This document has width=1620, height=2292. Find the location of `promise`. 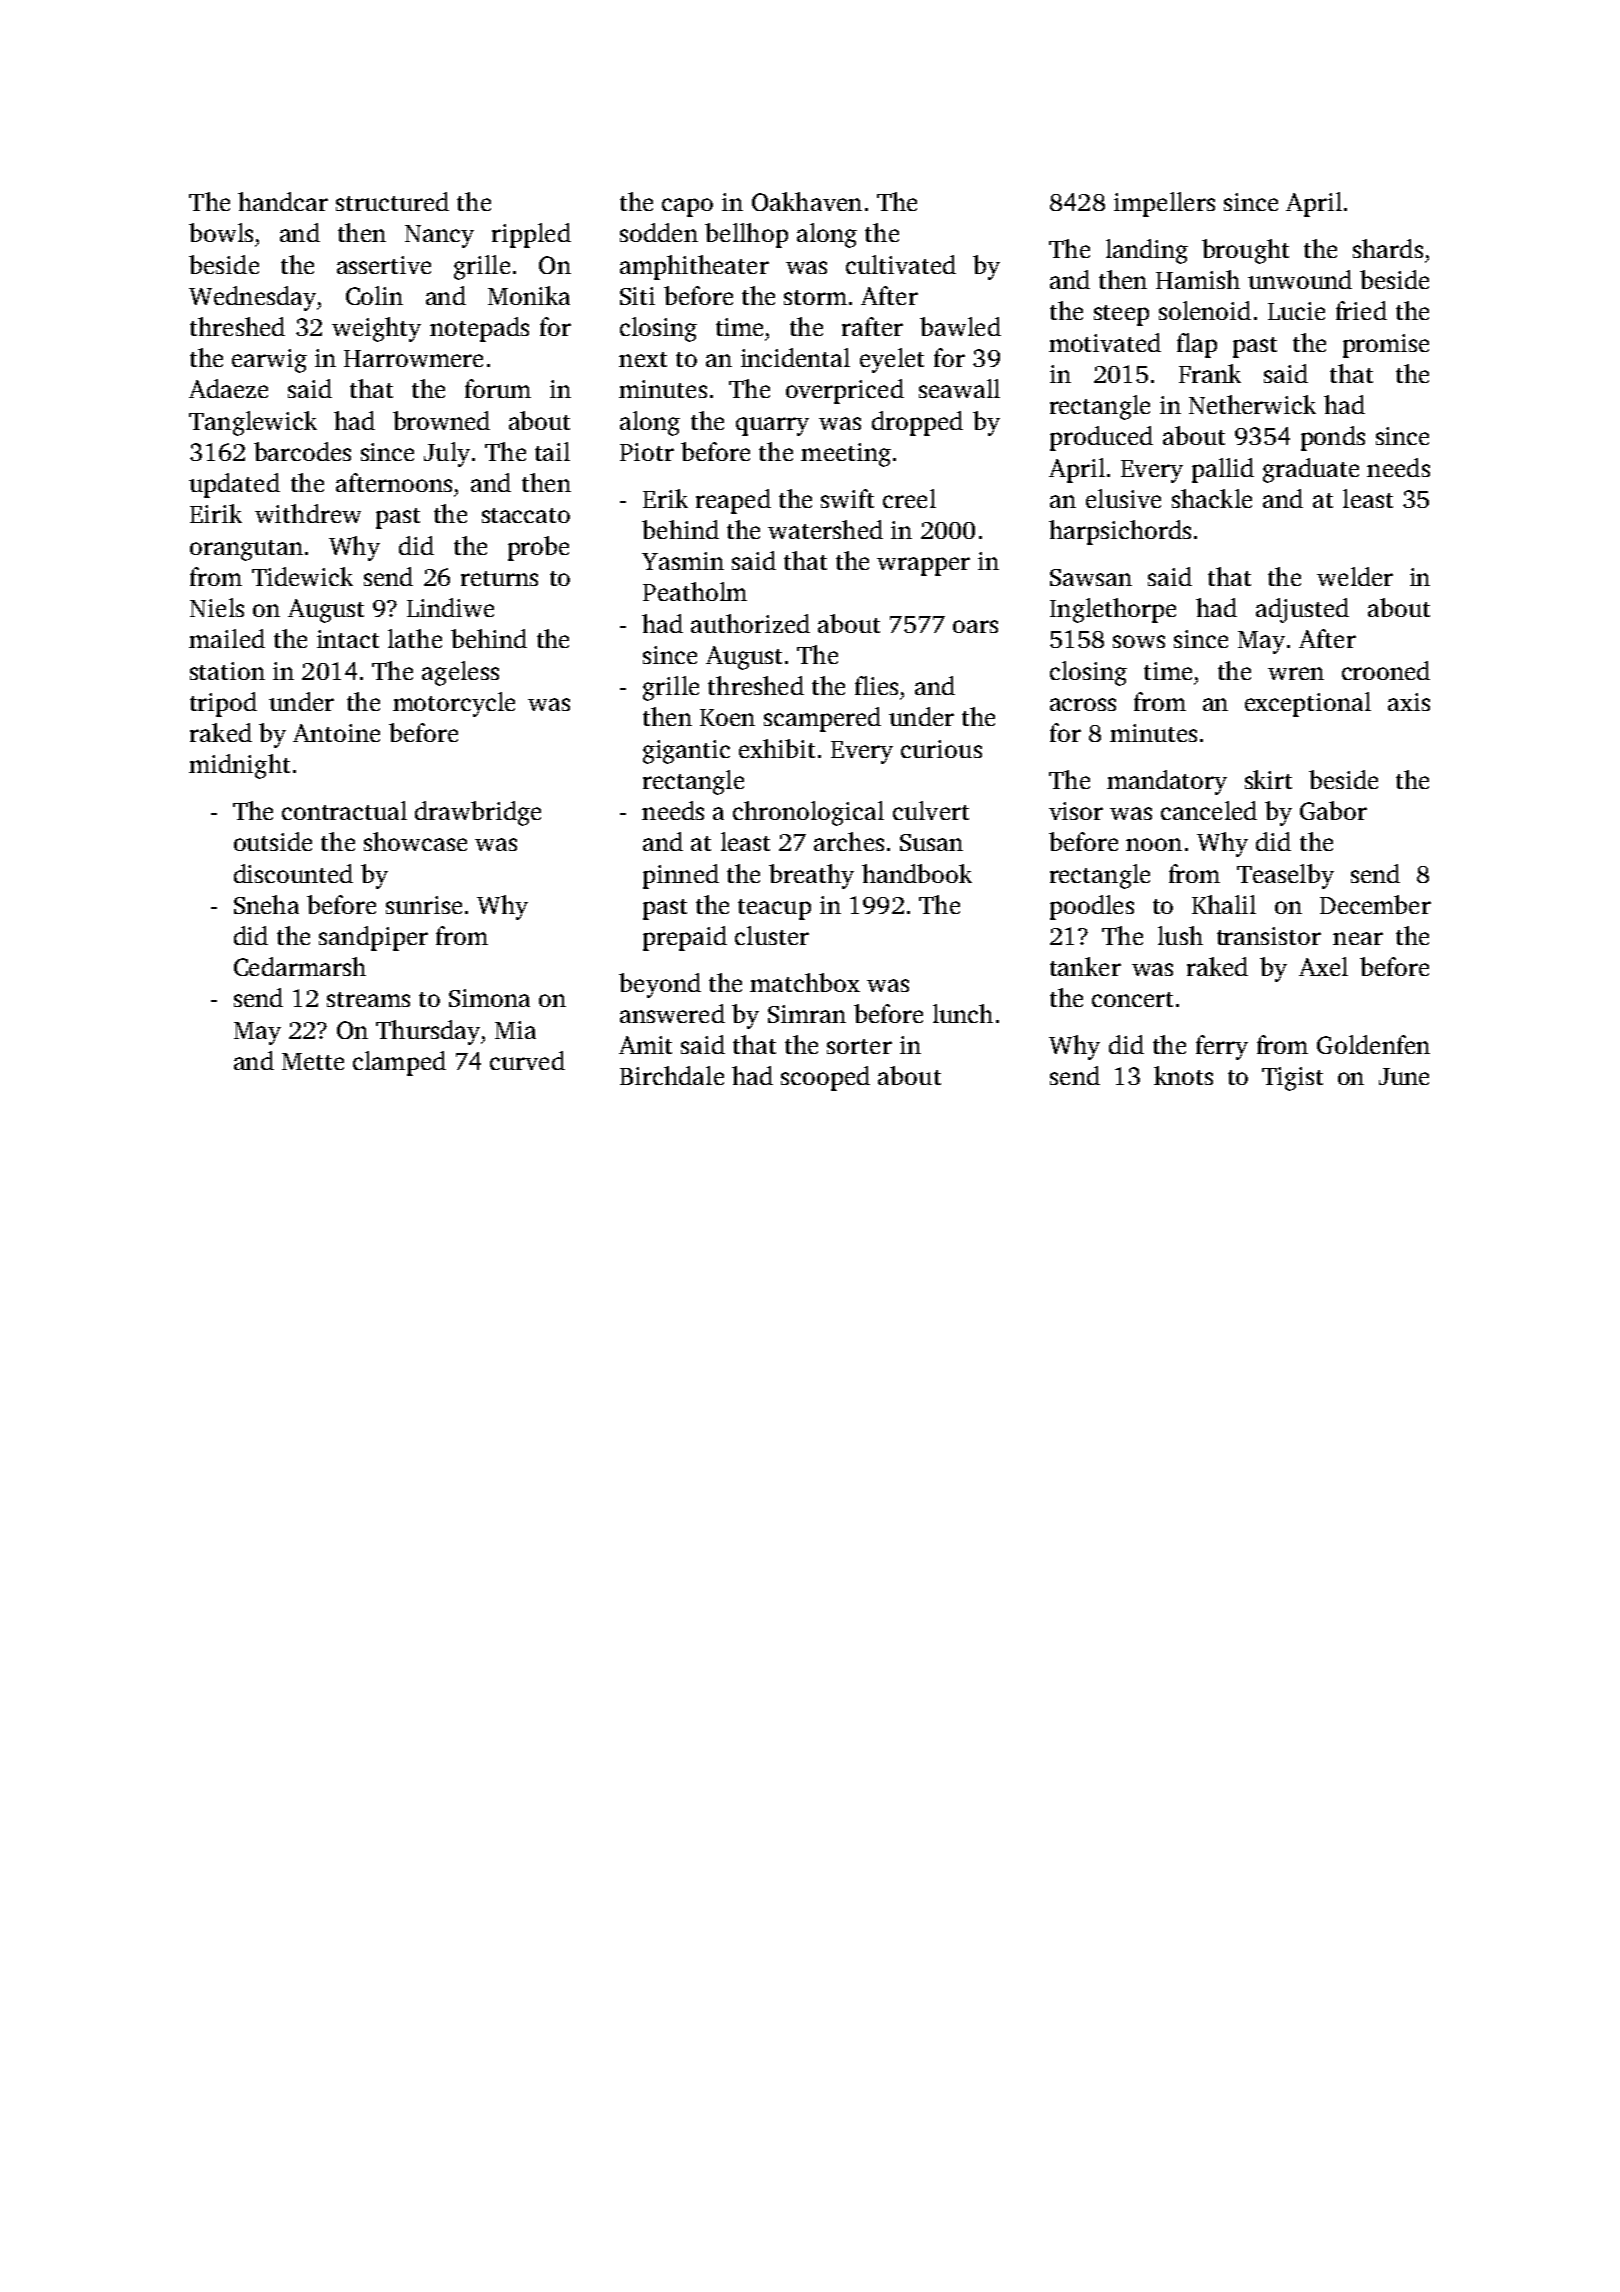

promise is located at coordinates (1386, 346).
